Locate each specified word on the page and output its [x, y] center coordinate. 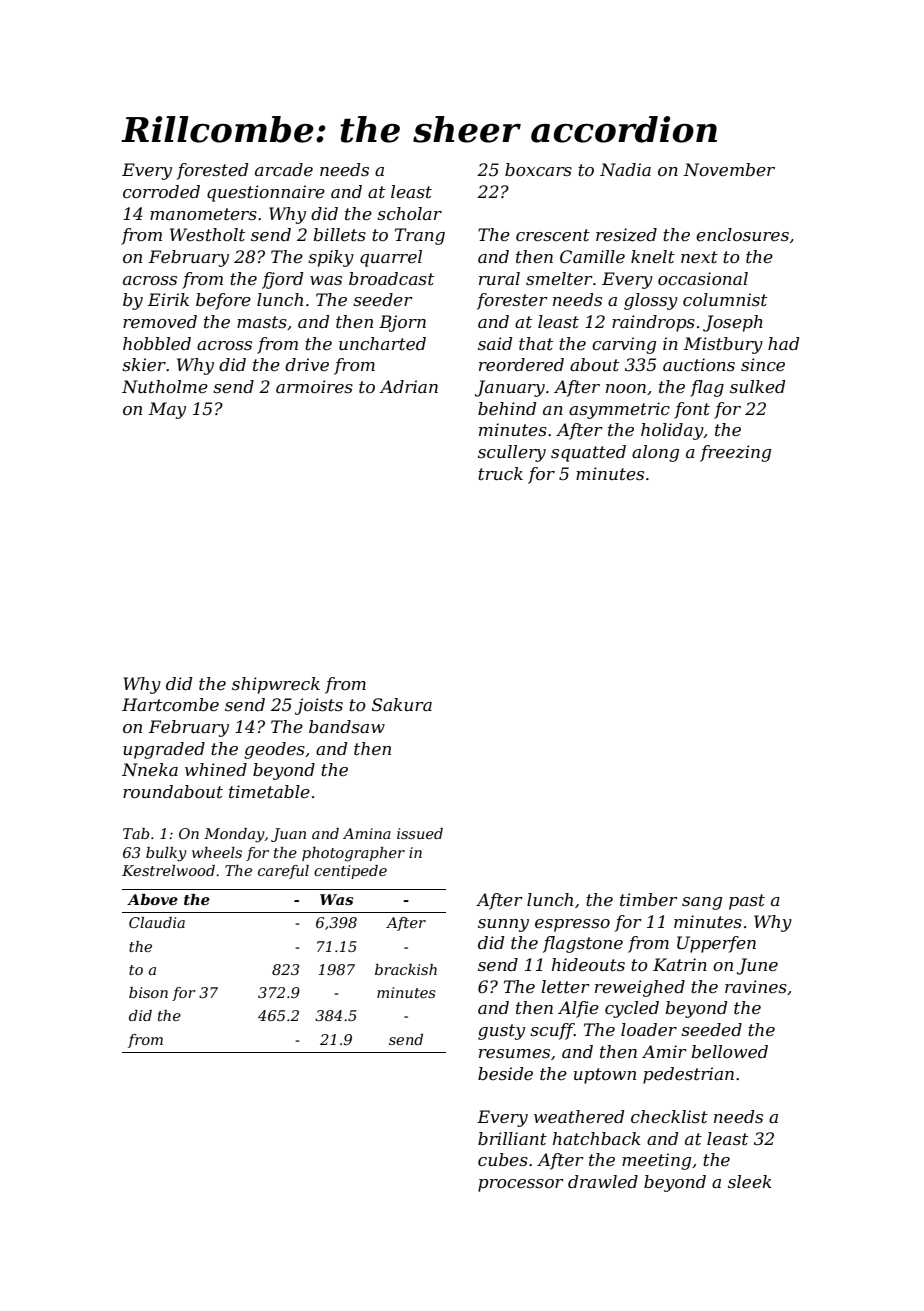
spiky [331, 258]
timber [649, 899]
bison [148, 992]
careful [283, 872]
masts [262, 322]
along [655, 453]
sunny [503, 925]
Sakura [402, 704]
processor [521, 1185]
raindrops [653, 323]
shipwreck [276, 685]
